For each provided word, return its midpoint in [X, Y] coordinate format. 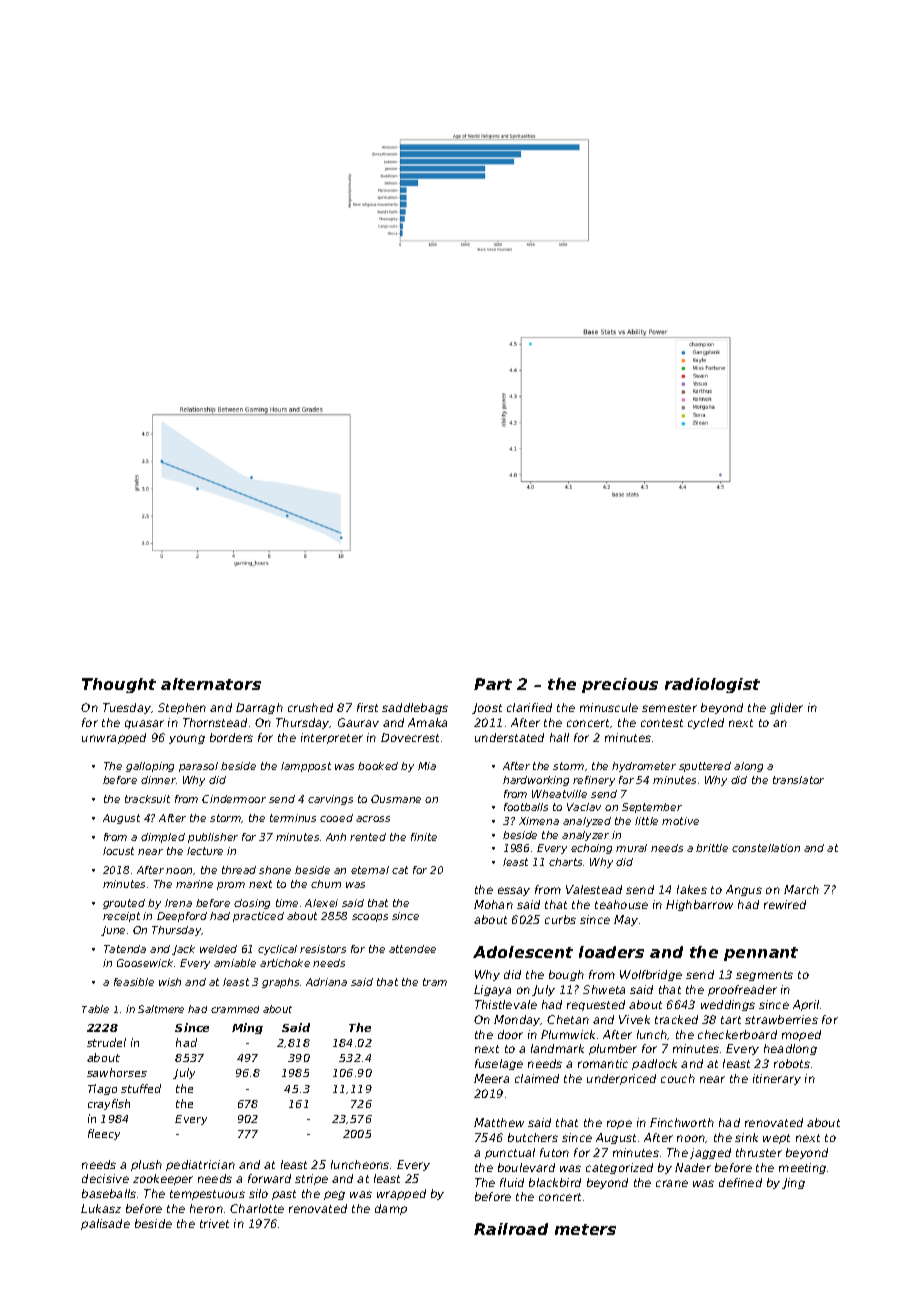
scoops [370, 918]
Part [493, 684]
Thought [119, 685]
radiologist [712, 685]
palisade [105, 1224]
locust [118, 851]
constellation [766, 848]
